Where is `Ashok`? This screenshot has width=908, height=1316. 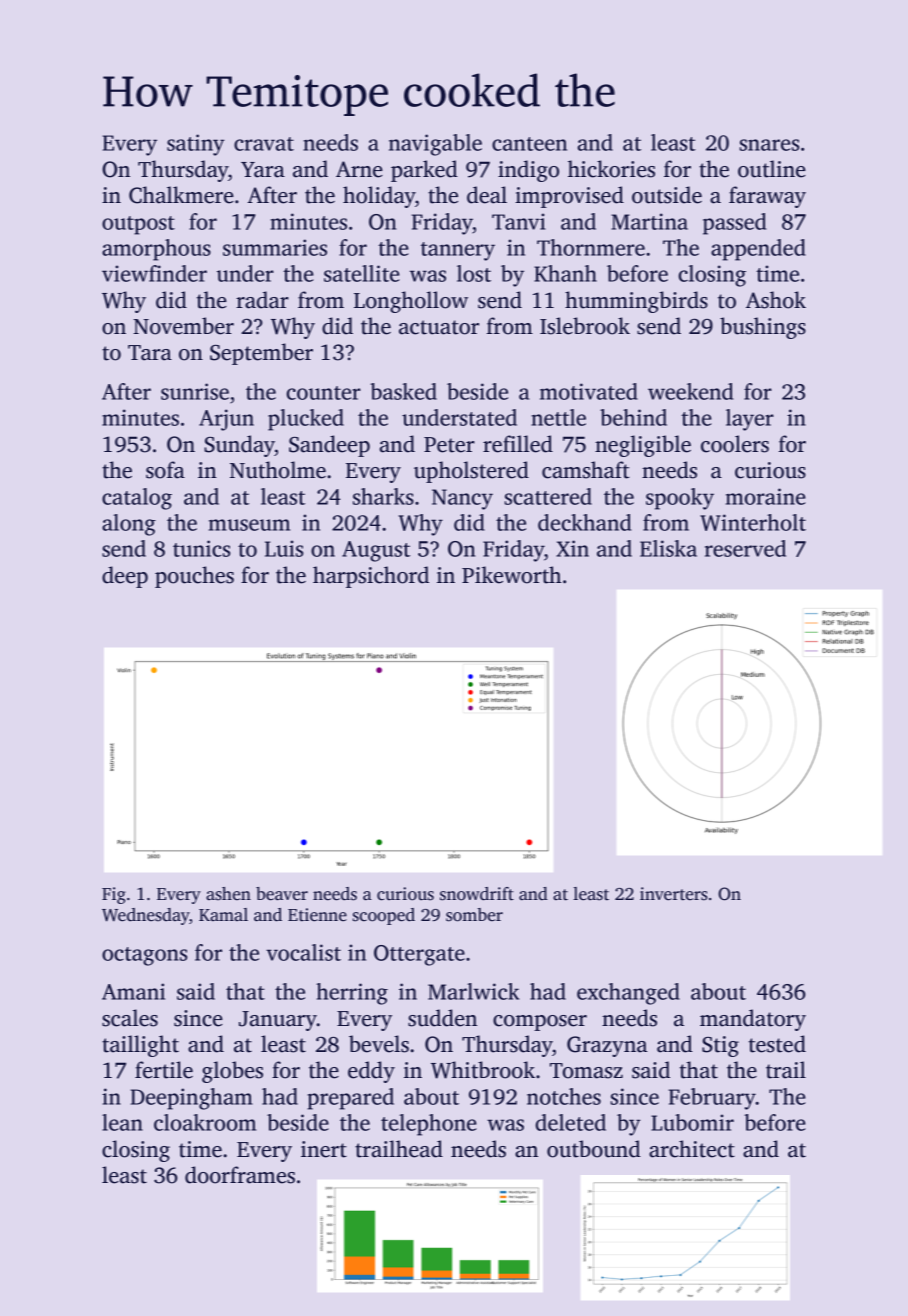
Ashok is located at coordinates (776, 300).
